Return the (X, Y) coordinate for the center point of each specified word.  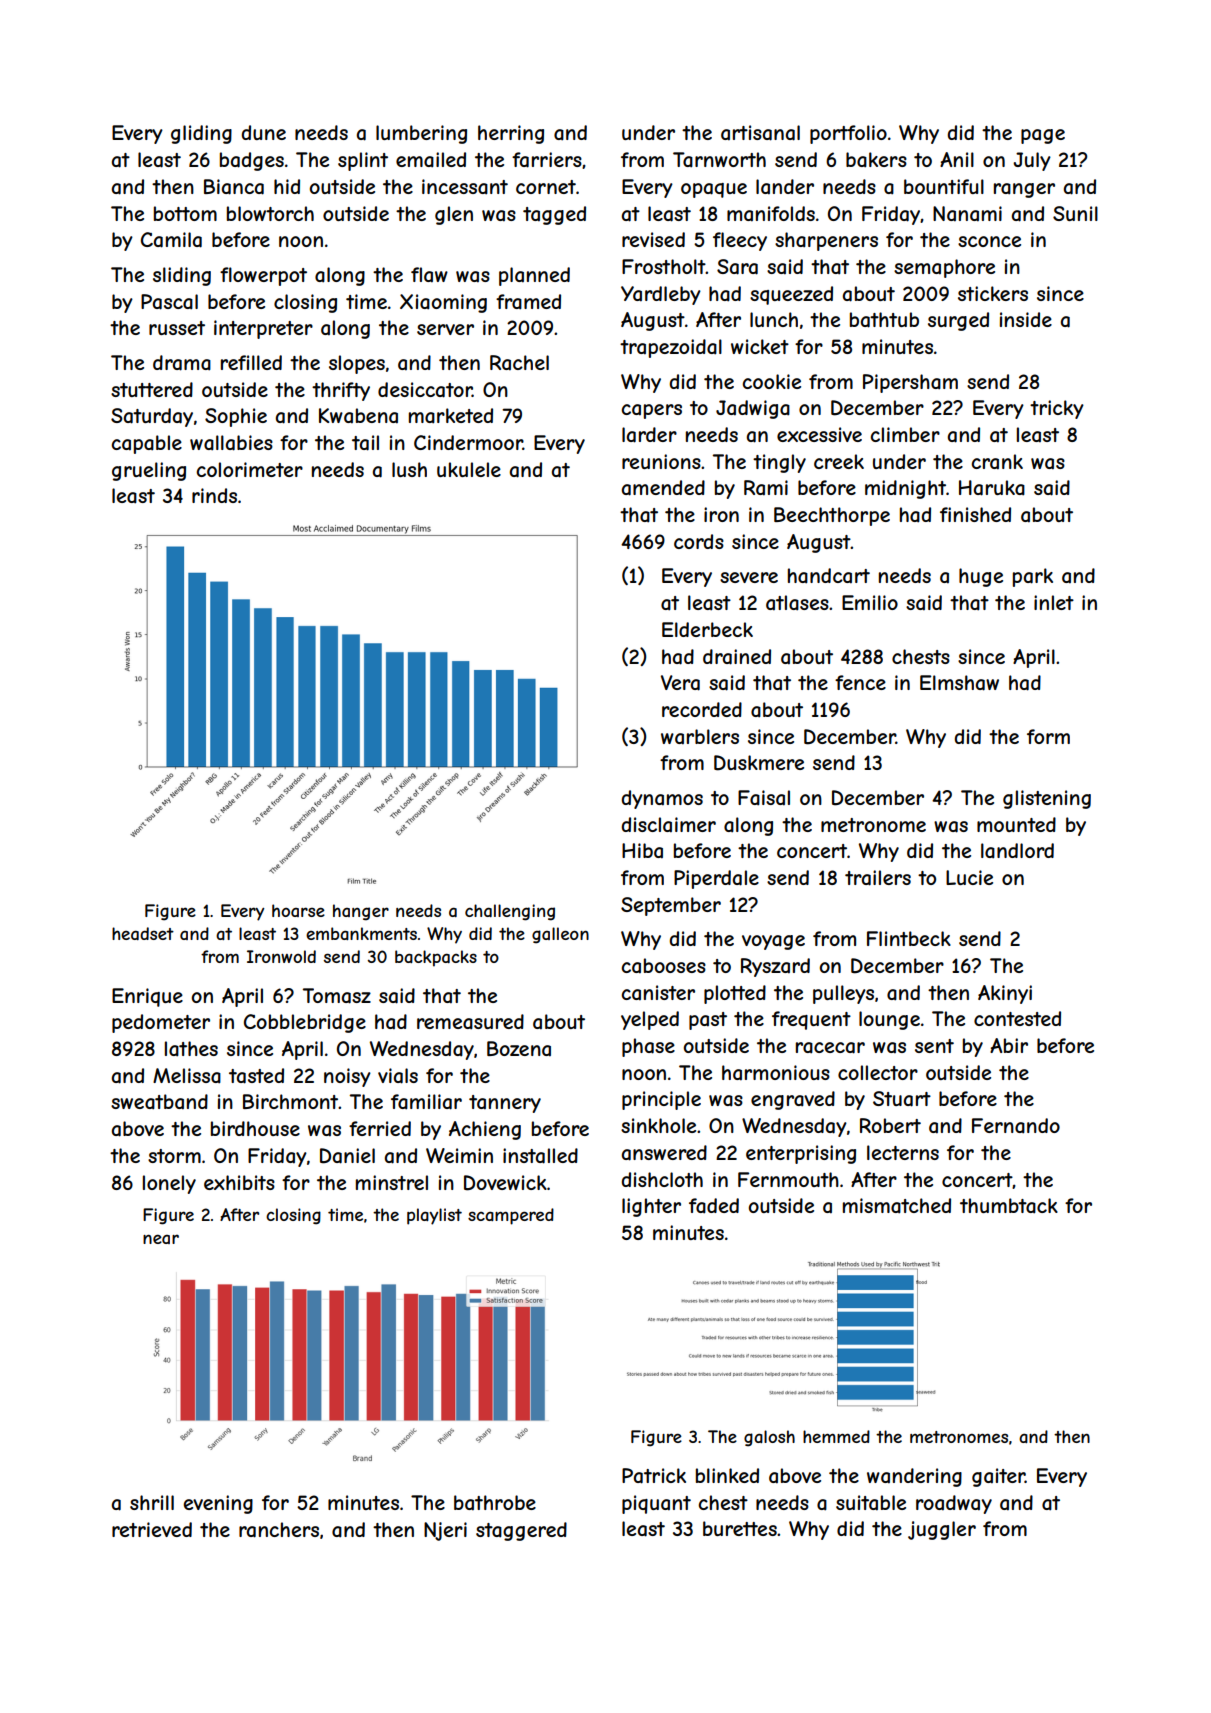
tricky (1057, 409)
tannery (505, 1104)
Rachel (519, 363)
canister (658, 993)
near (161, 1239)
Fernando (1016, 1126)
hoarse (298, 910)
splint (363, 161)
